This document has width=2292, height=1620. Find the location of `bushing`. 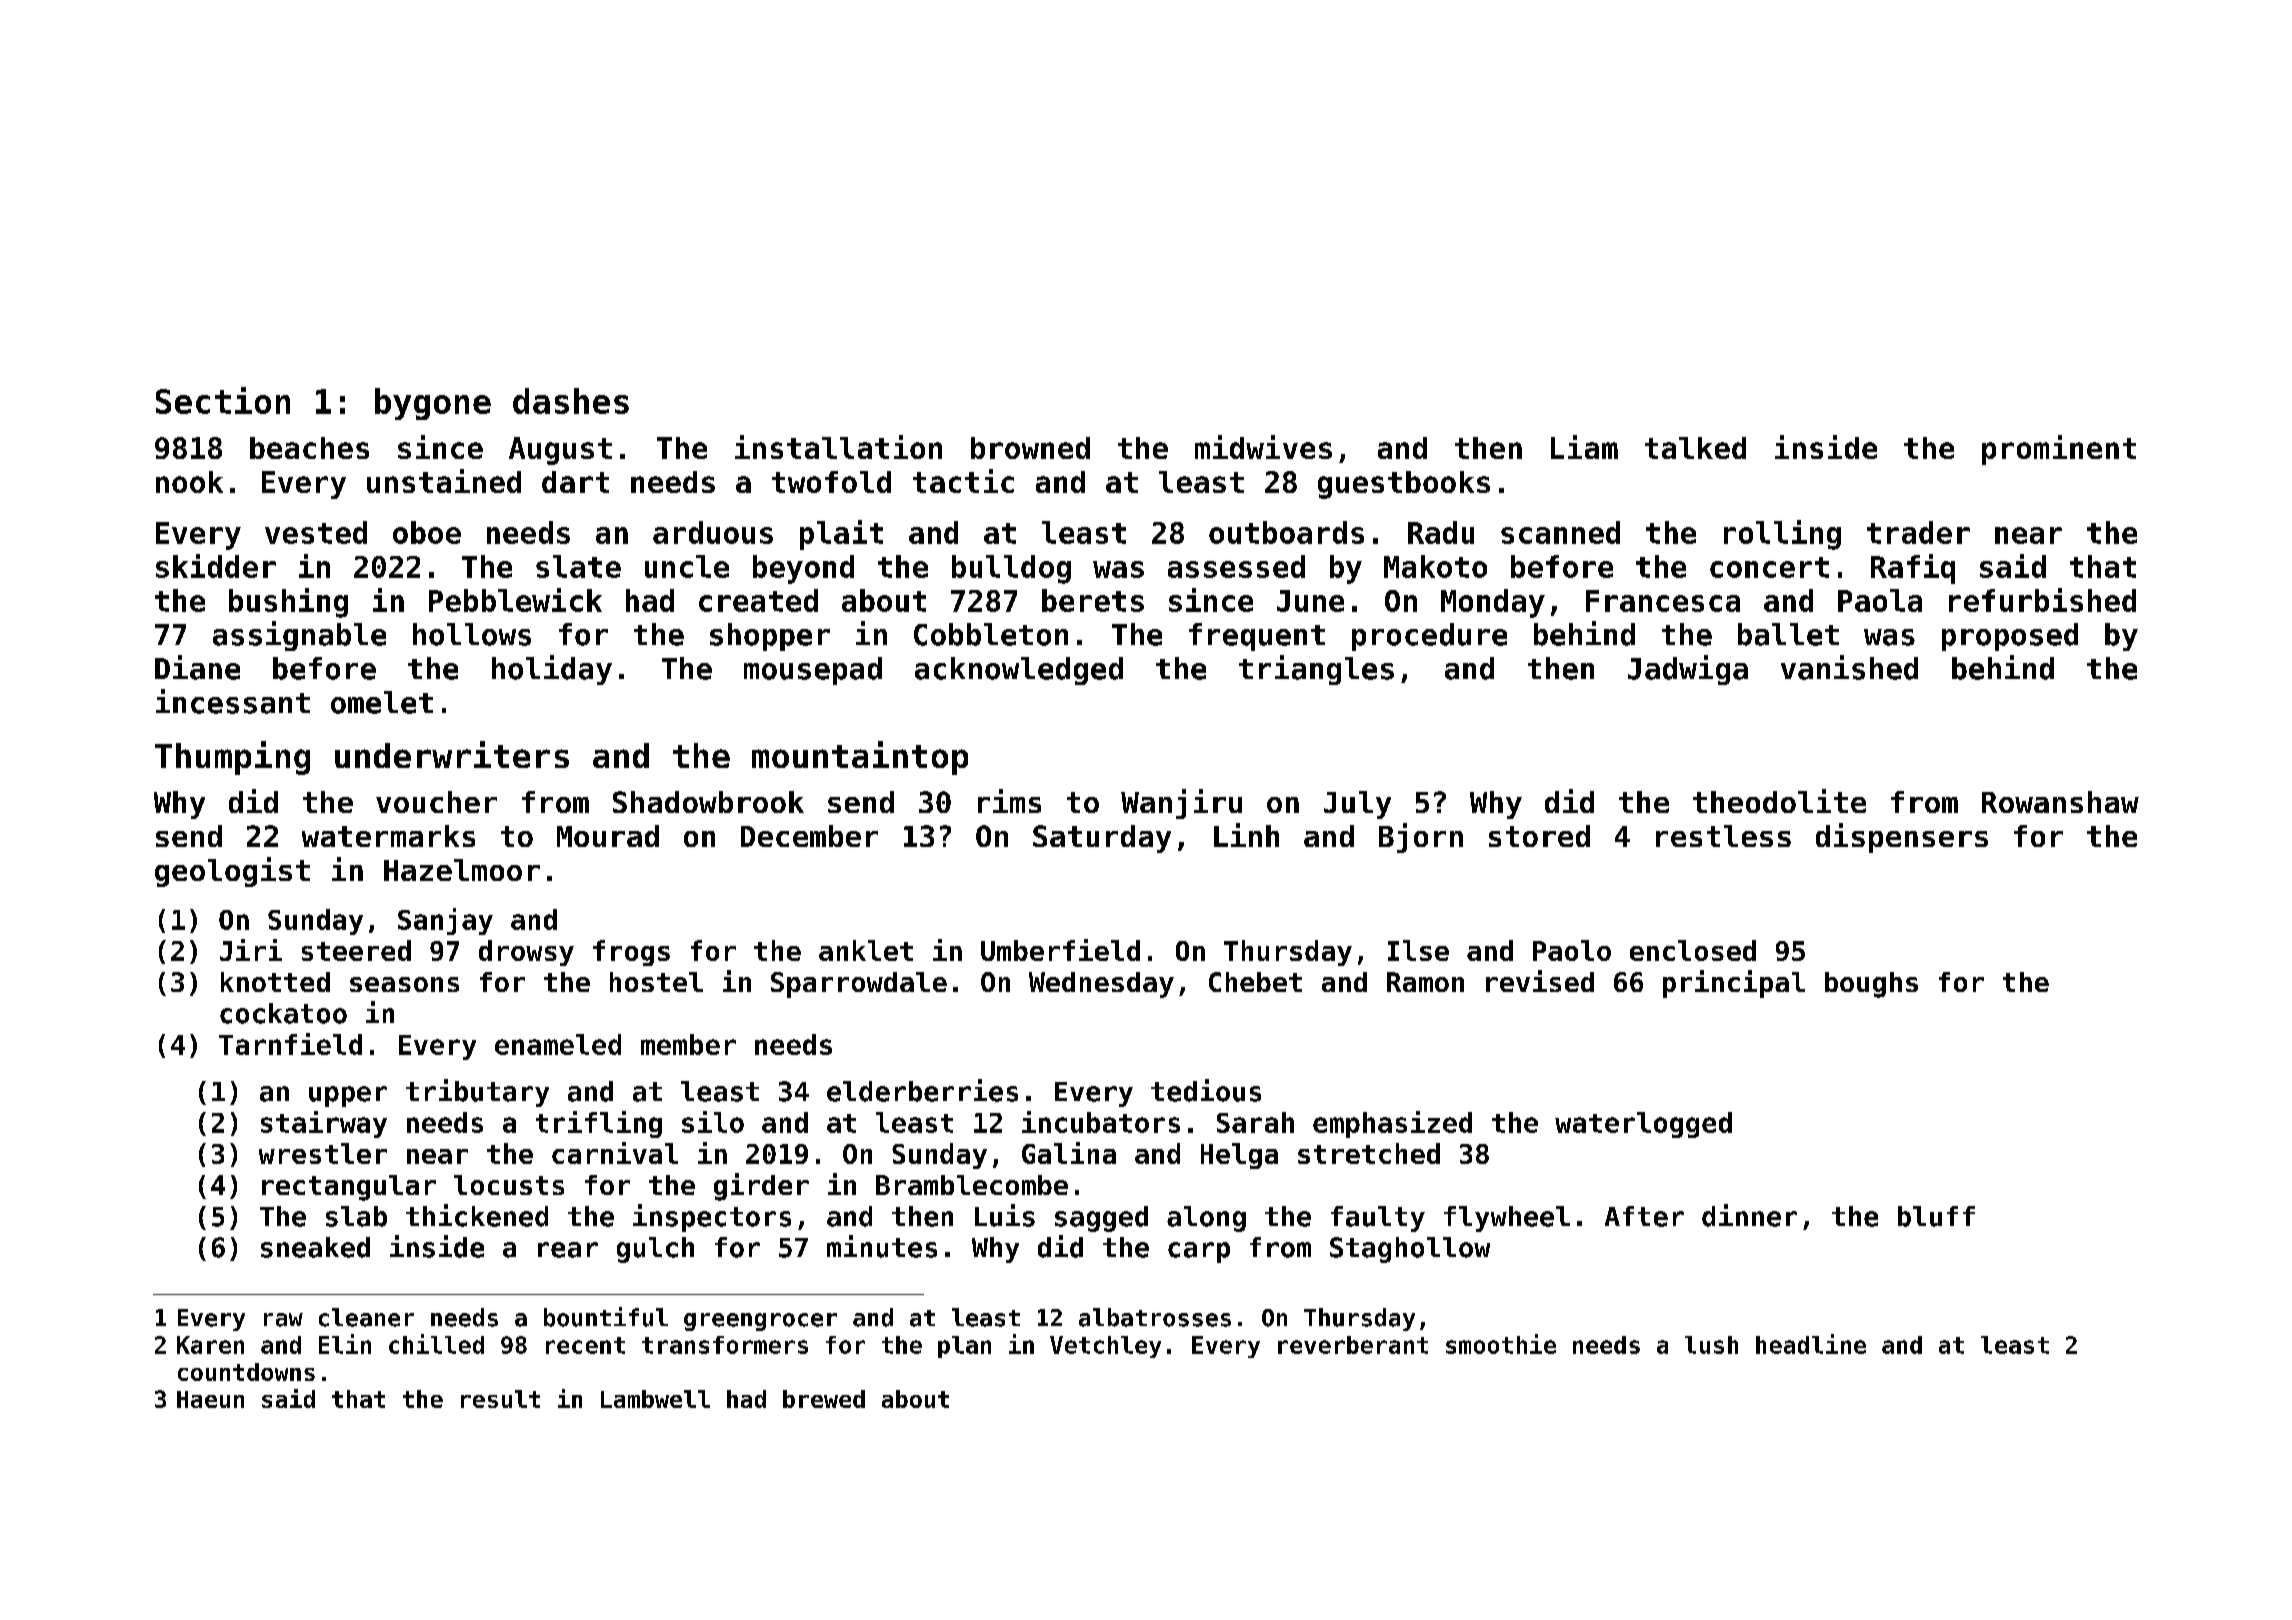

bushing is located at coordinates (288, 603).
